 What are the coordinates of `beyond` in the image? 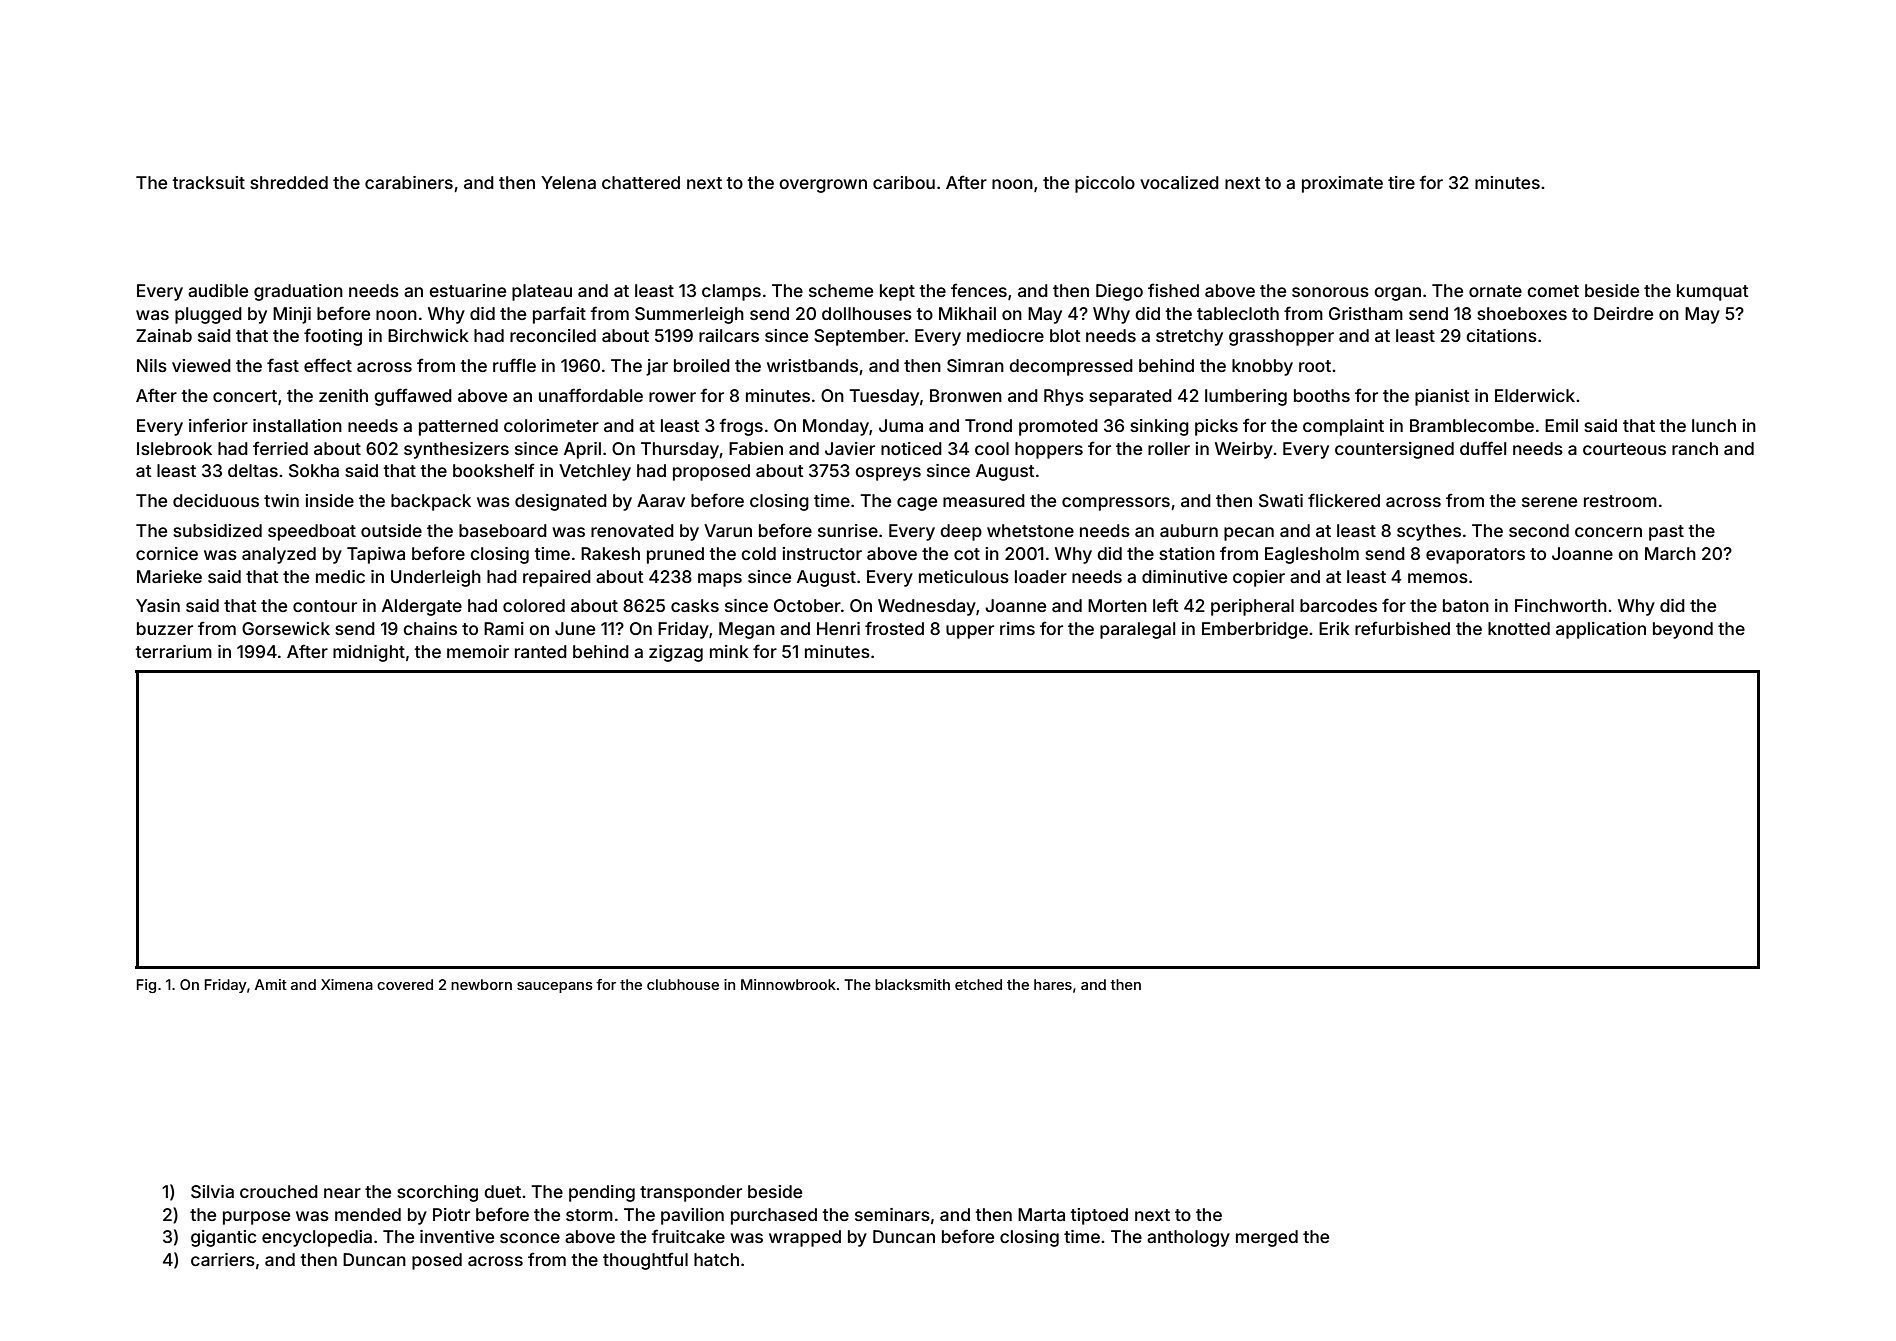 It's located at (1683, 630).
